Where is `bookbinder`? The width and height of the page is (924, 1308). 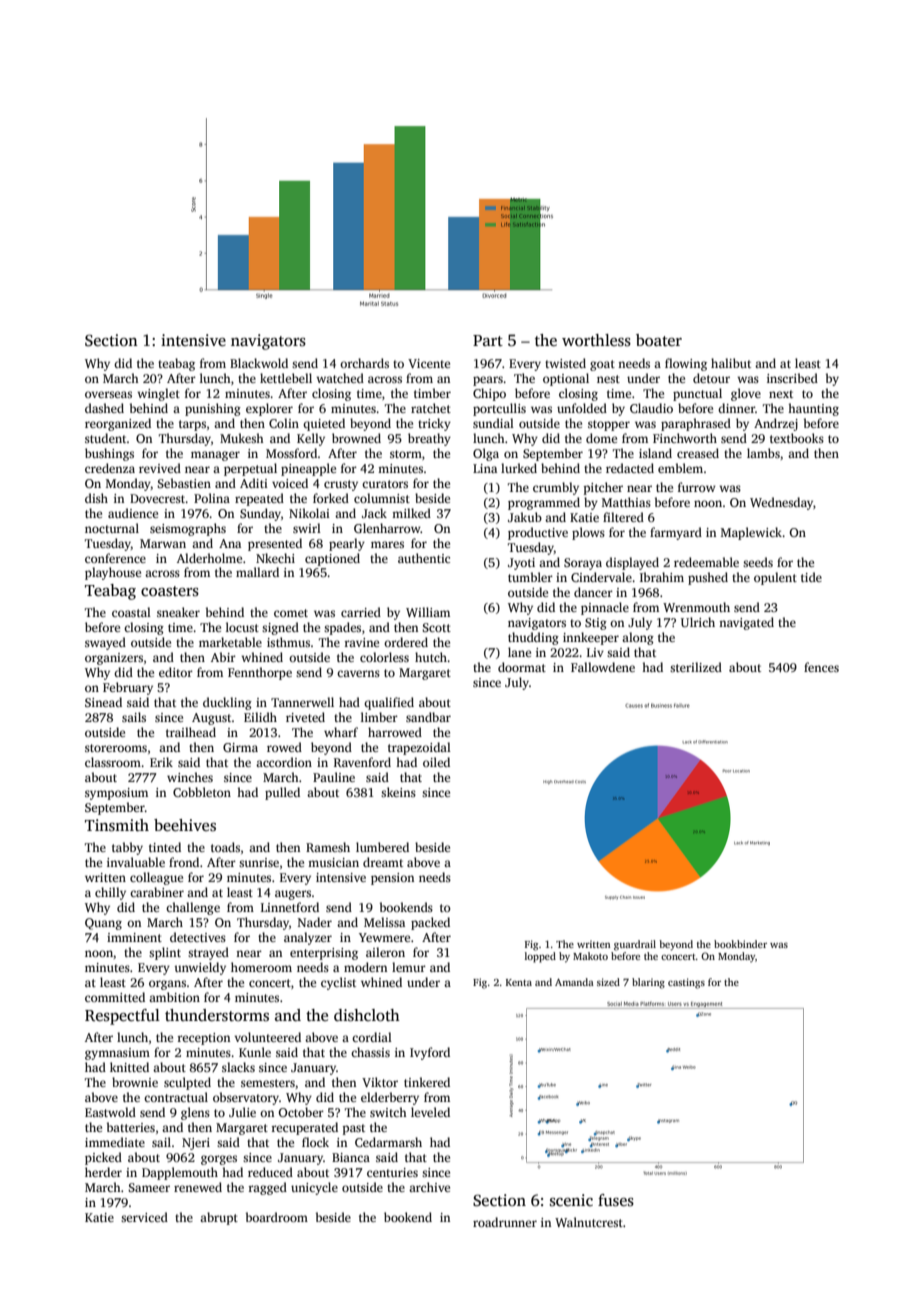
bookbinder is located at coordinates (740, 944).
